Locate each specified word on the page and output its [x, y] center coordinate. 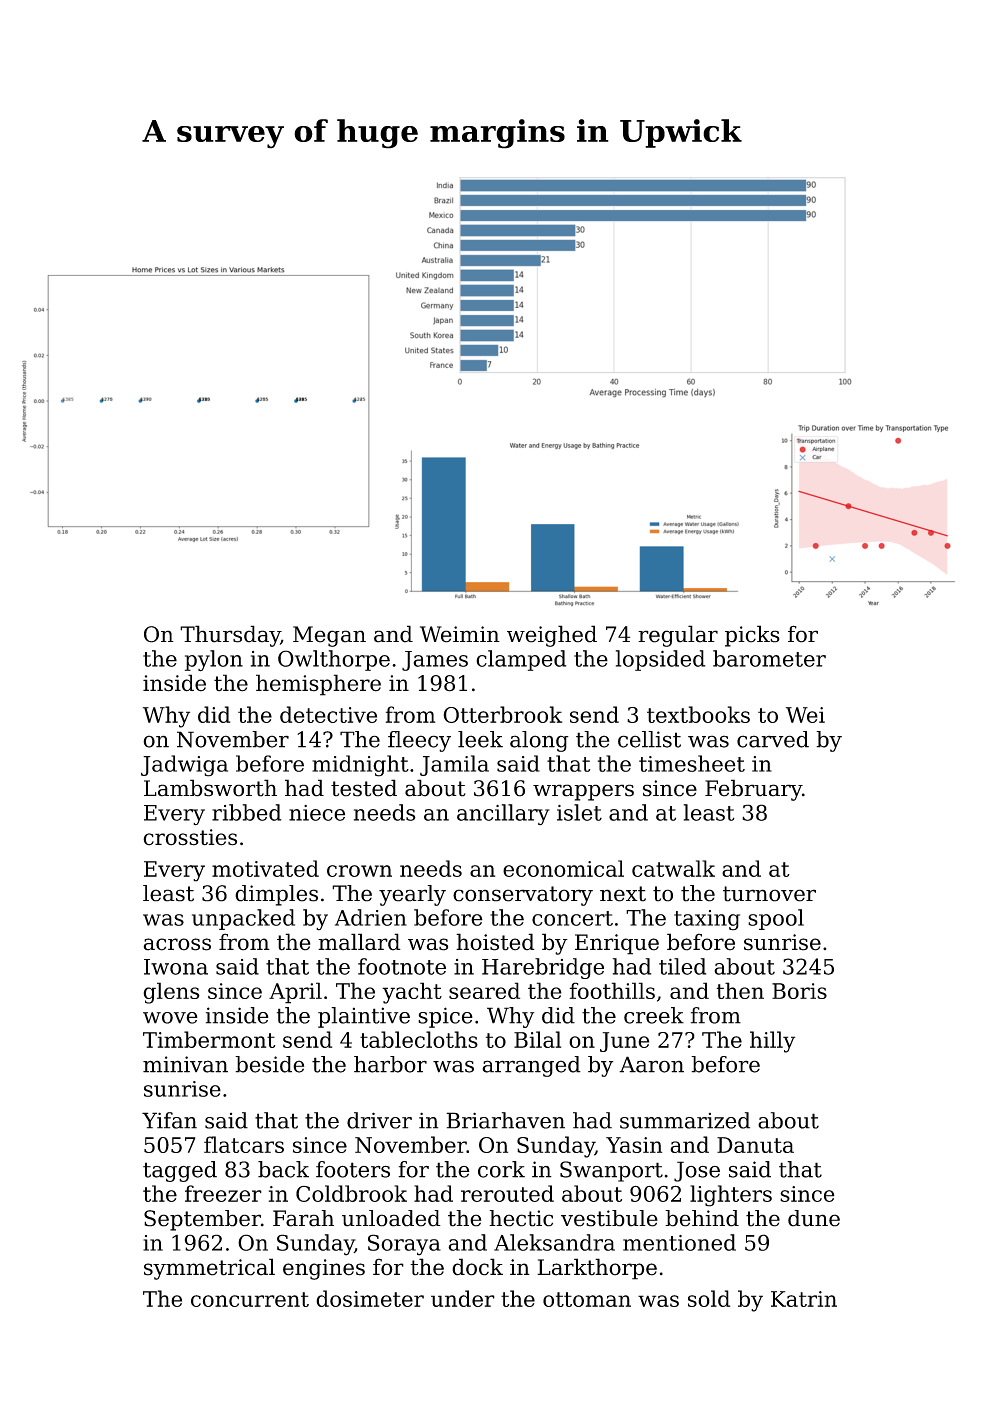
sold [709, 1298]
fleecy [419, 741]
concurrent [250, 1299]
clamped [521, 660]
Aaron [651, 1064]
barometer [769, 658]
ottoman [587, 1299]
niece [317, 813]
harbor [390, 1064]
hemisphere [318, 685]
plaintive [364, 1017]
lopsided [660, 660]
